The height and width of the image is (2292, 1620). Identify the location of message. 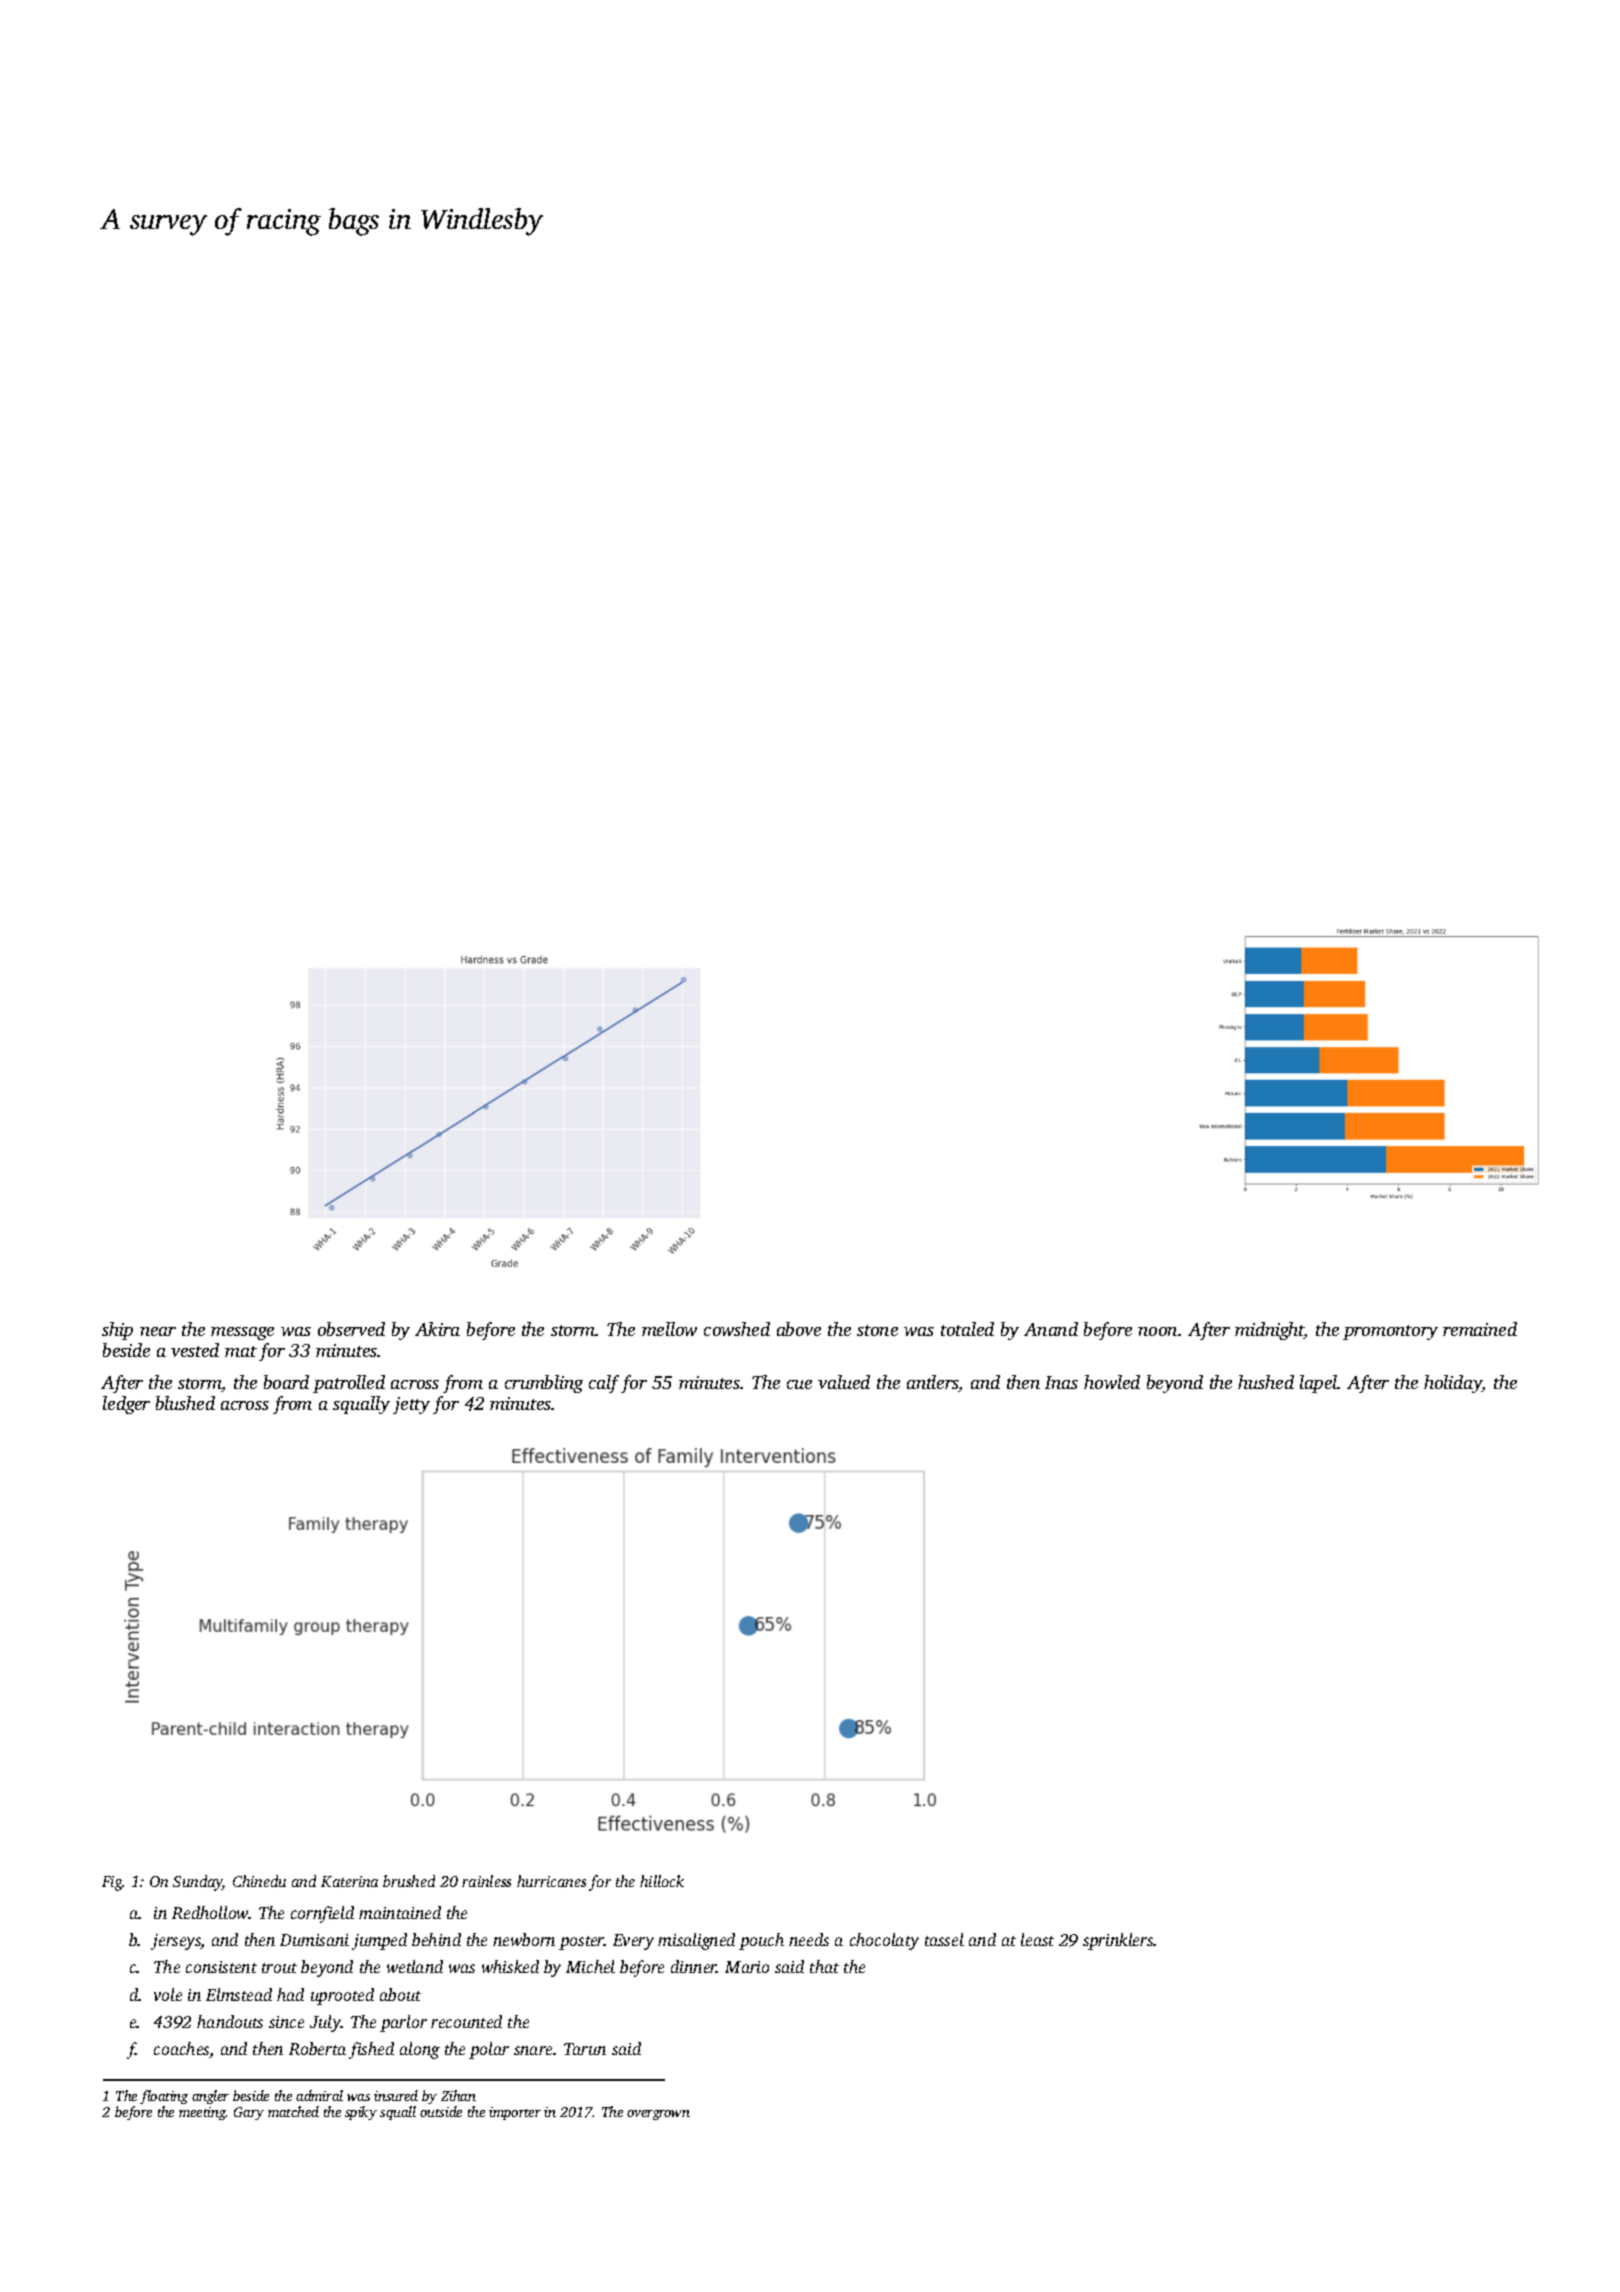
(242, 1333).
